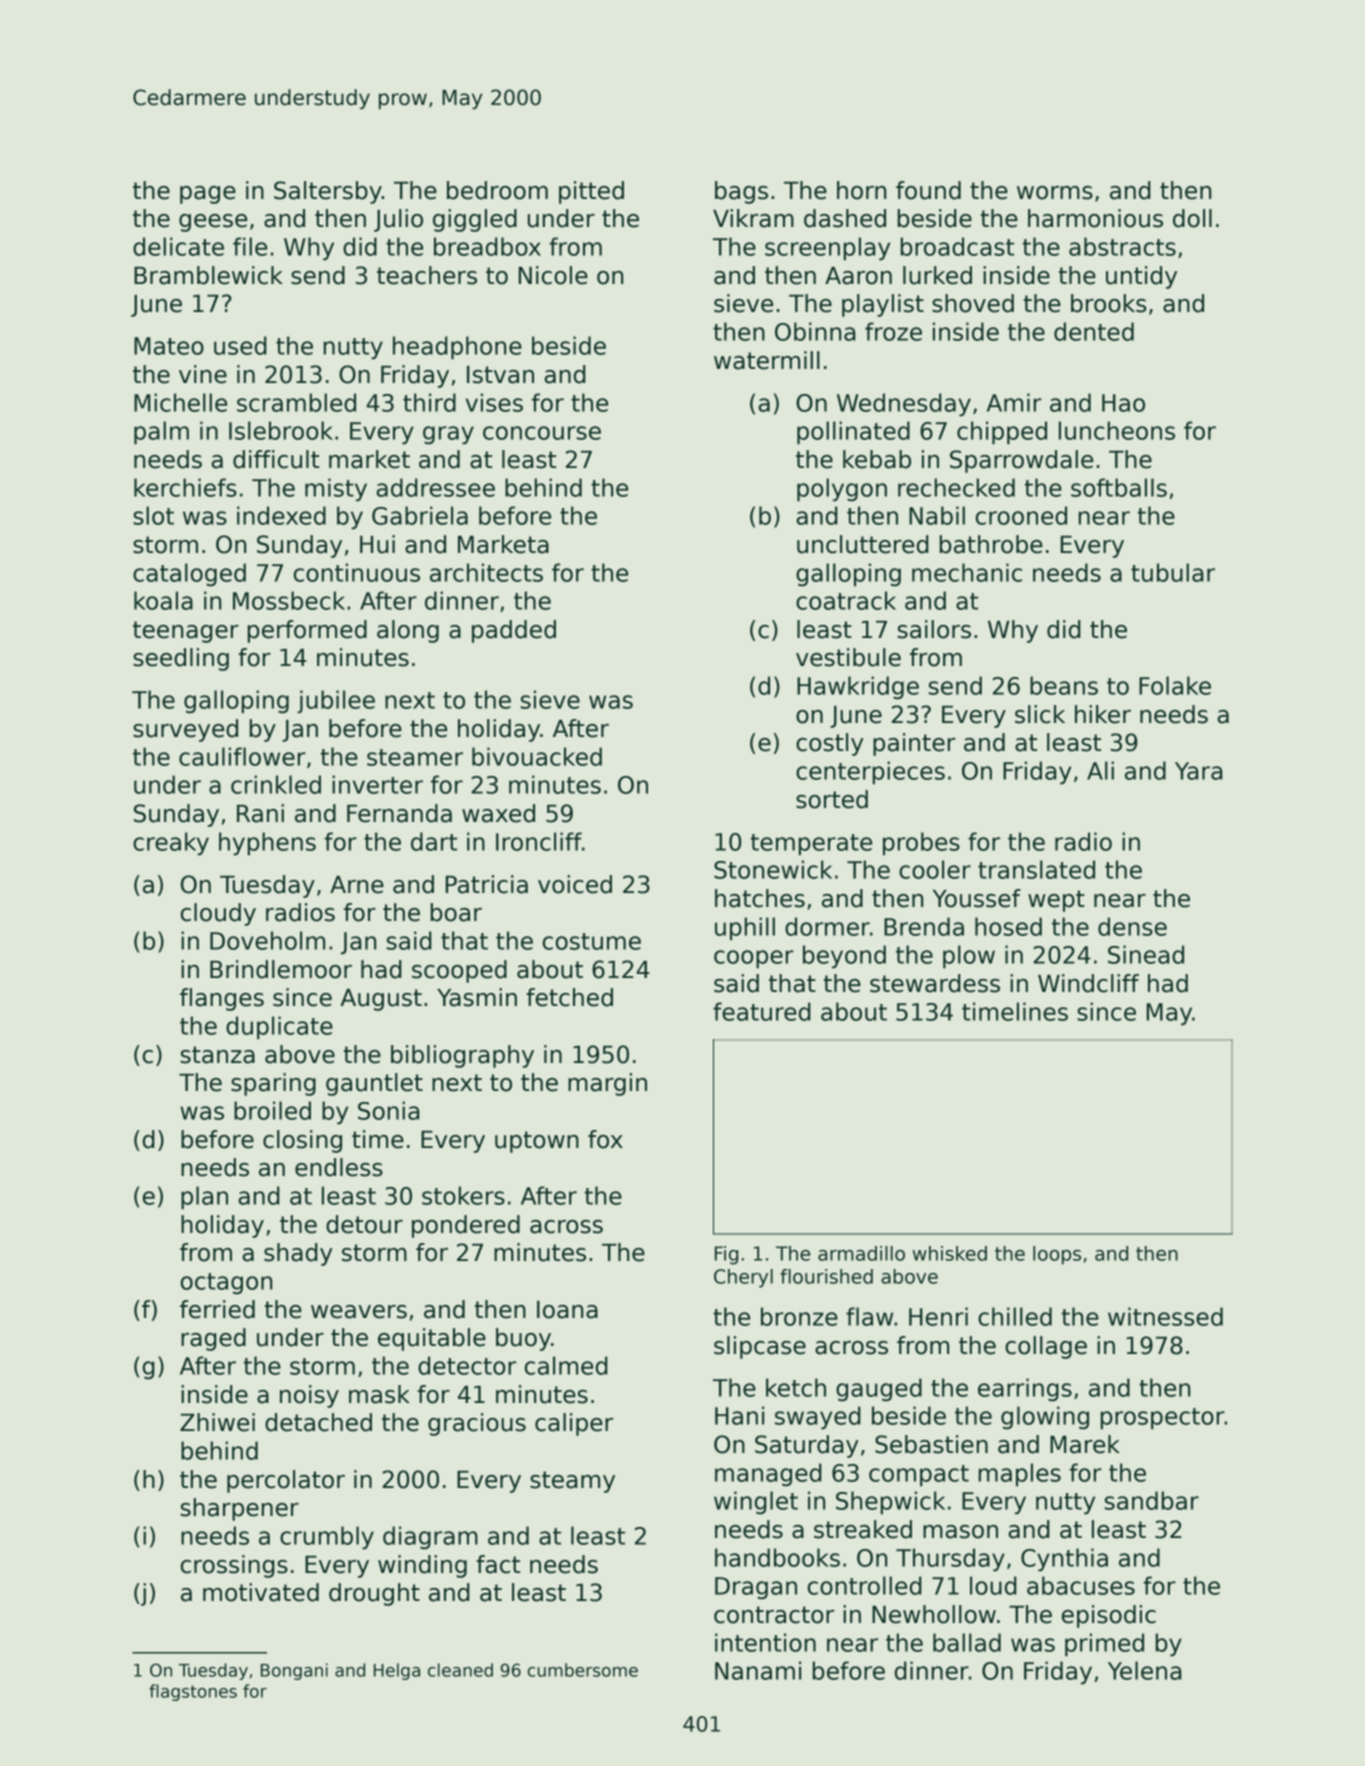 The image size is (1365, 1766). Describe the element at coordinates (826, 1276) in the screenshot. I see `flourished` at that location.
